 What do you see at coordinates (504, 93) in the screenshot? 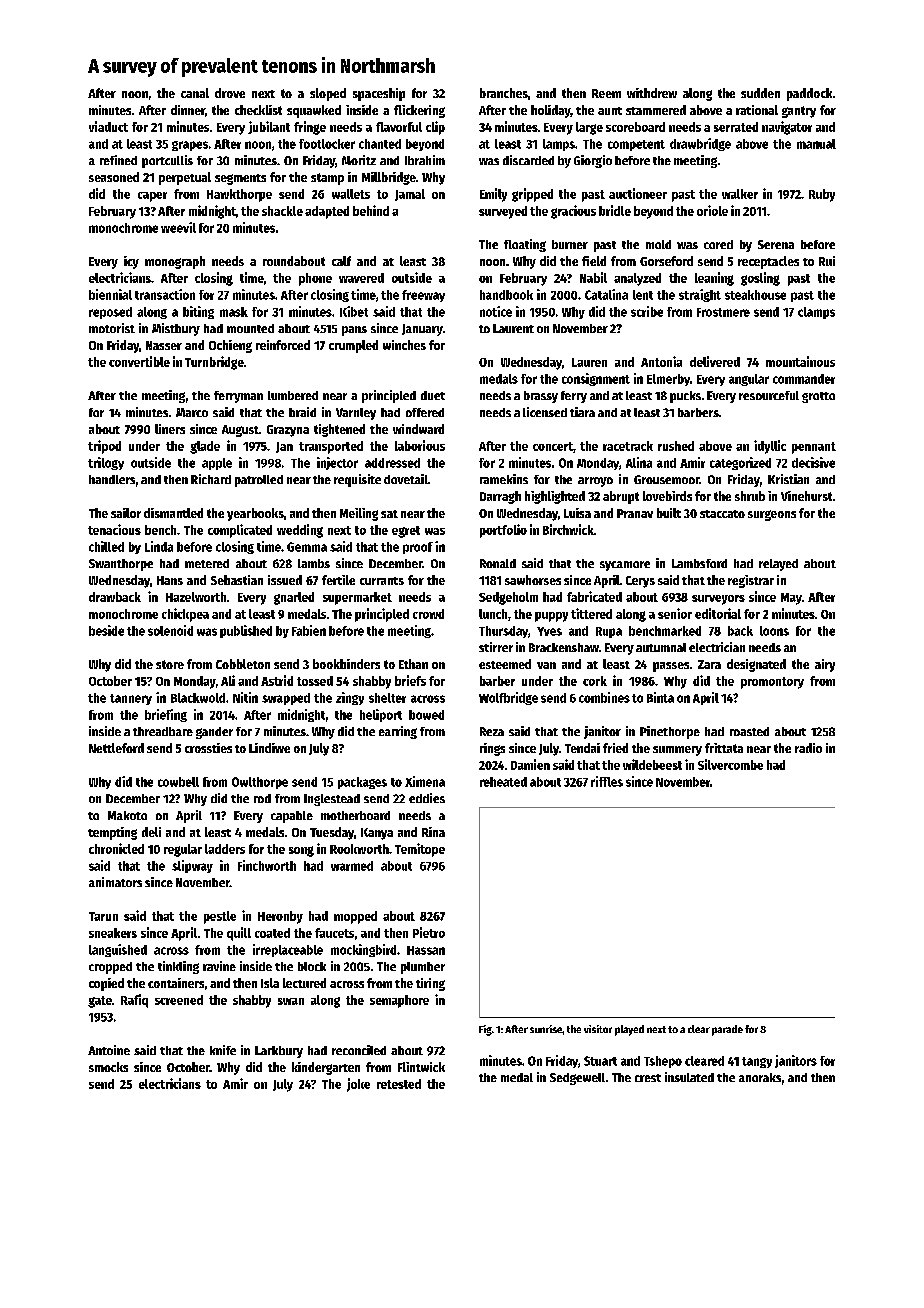
I see `branches` at bounding box center [504, 93].
